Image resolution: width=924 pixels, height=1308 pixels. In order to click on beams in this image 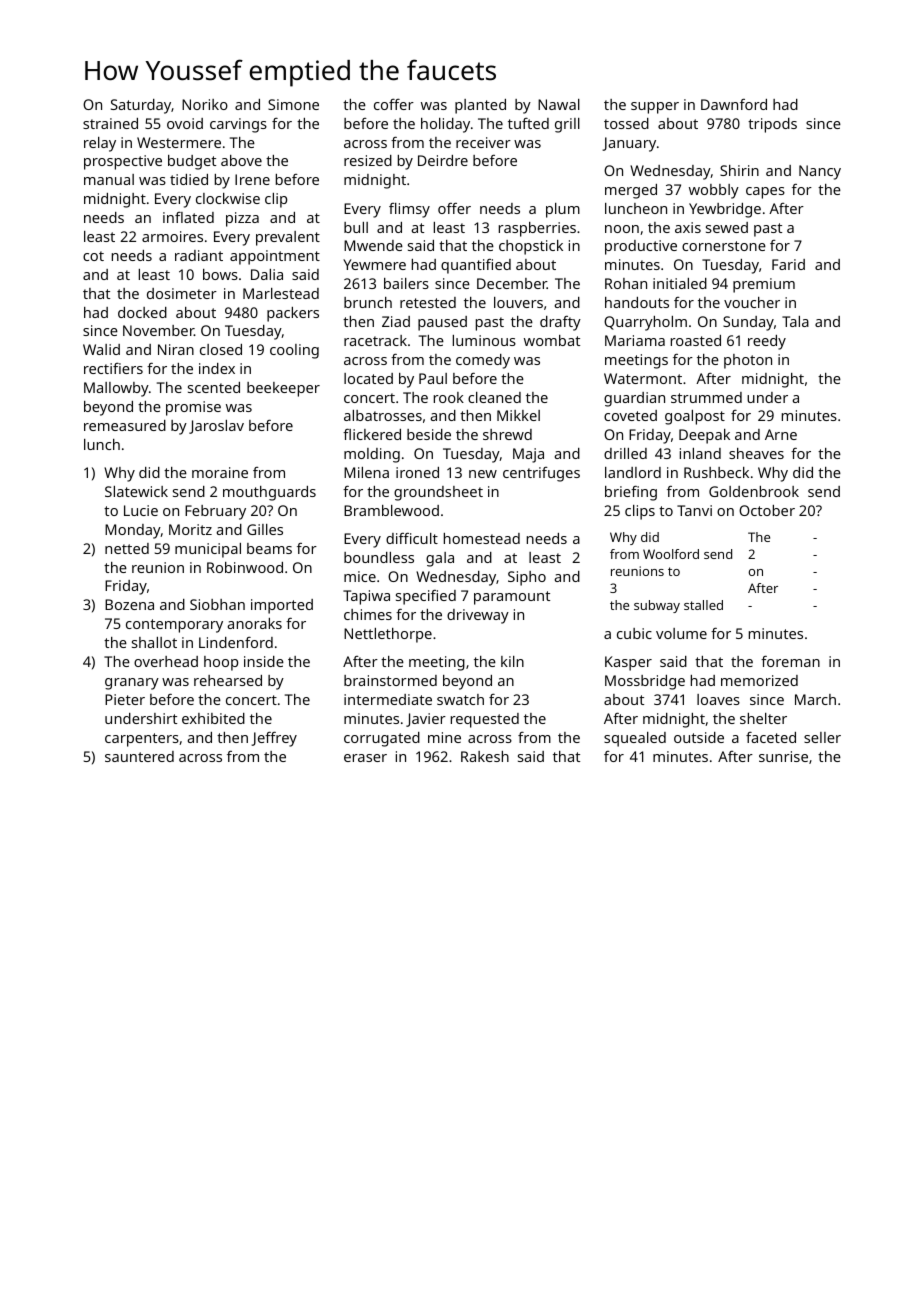, I will do `click(269, 548)`.
